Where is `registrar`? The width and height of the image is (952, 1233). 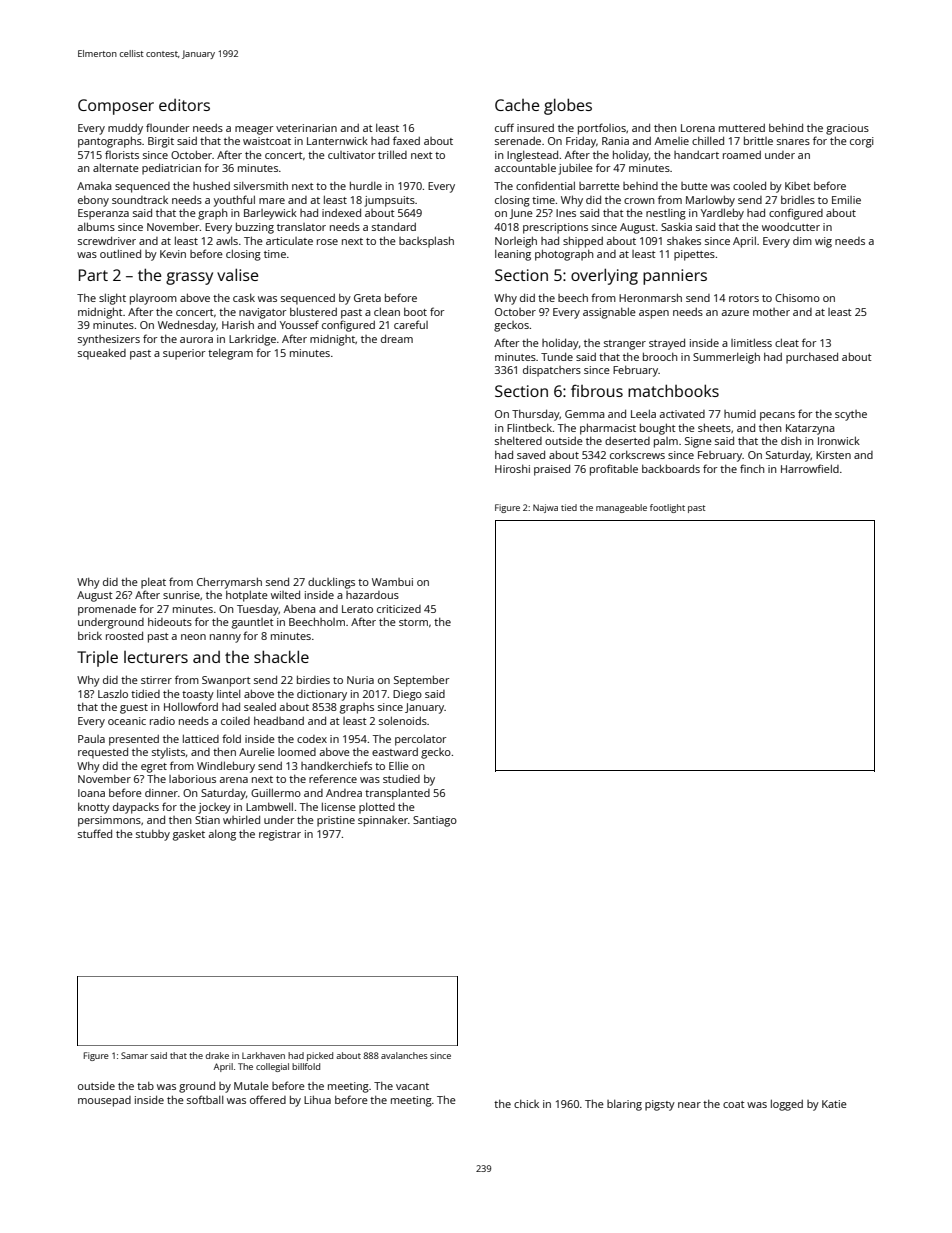 registrar is located at coordinates (280, 835).
